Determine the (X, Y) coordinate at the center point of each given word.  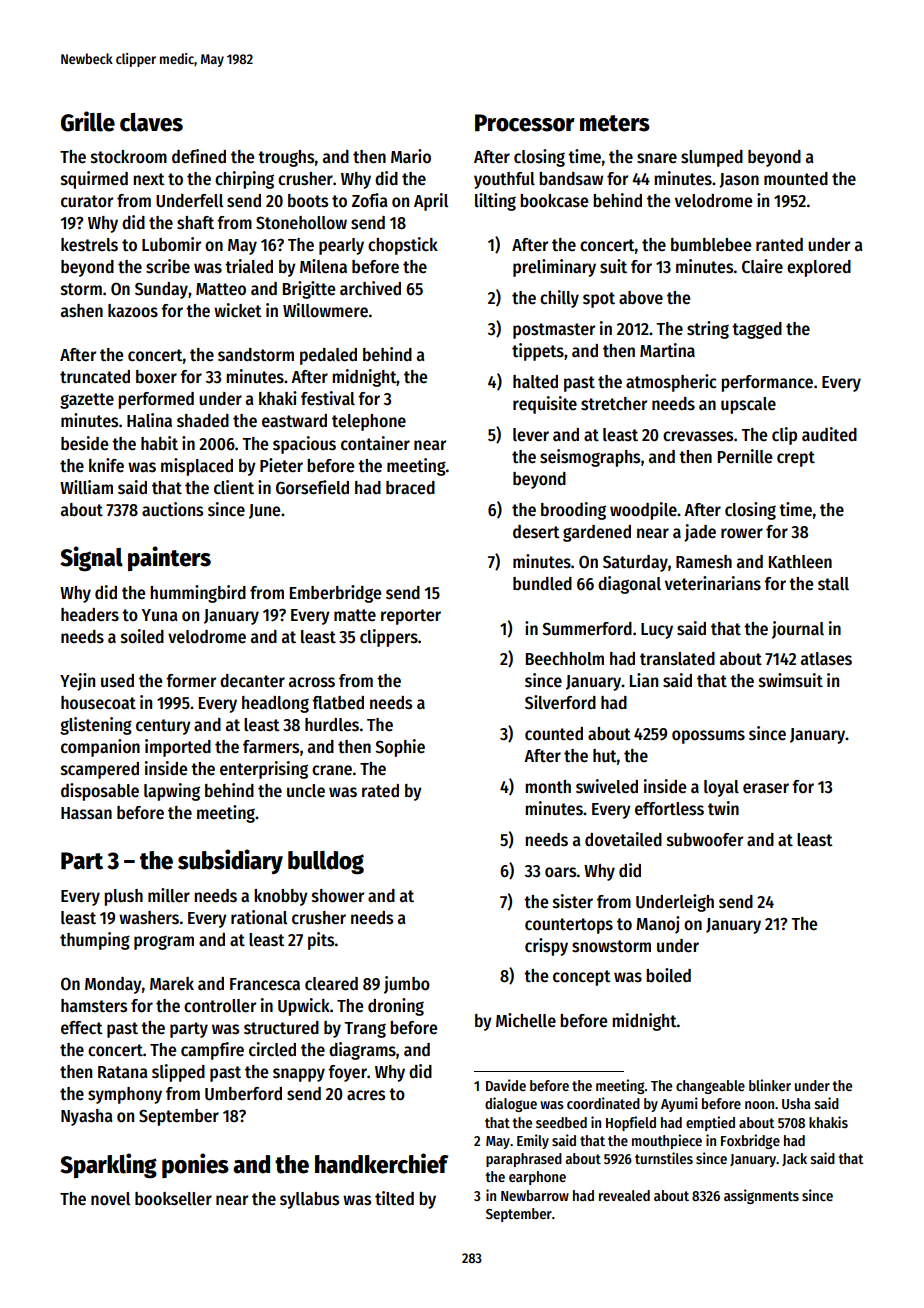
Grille (88, 121)
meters (615, 123)
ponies (195, 1165)
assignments (761, 1196)
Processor (525, 123)
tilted (394, 1198)
